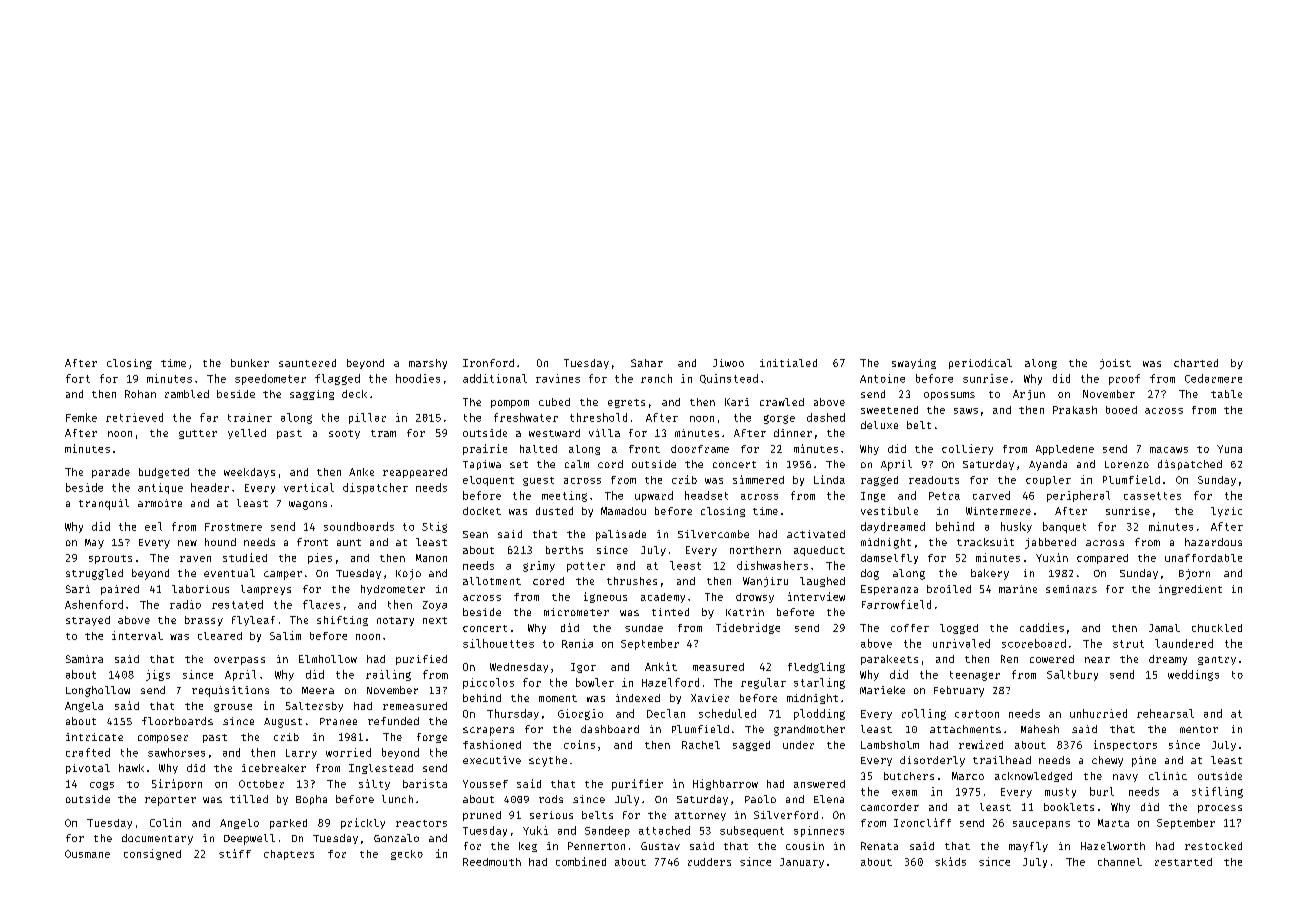  What do you see at coordinates (666, 713) in the image?
I see `Declan` at bounding box center [666, 713].
